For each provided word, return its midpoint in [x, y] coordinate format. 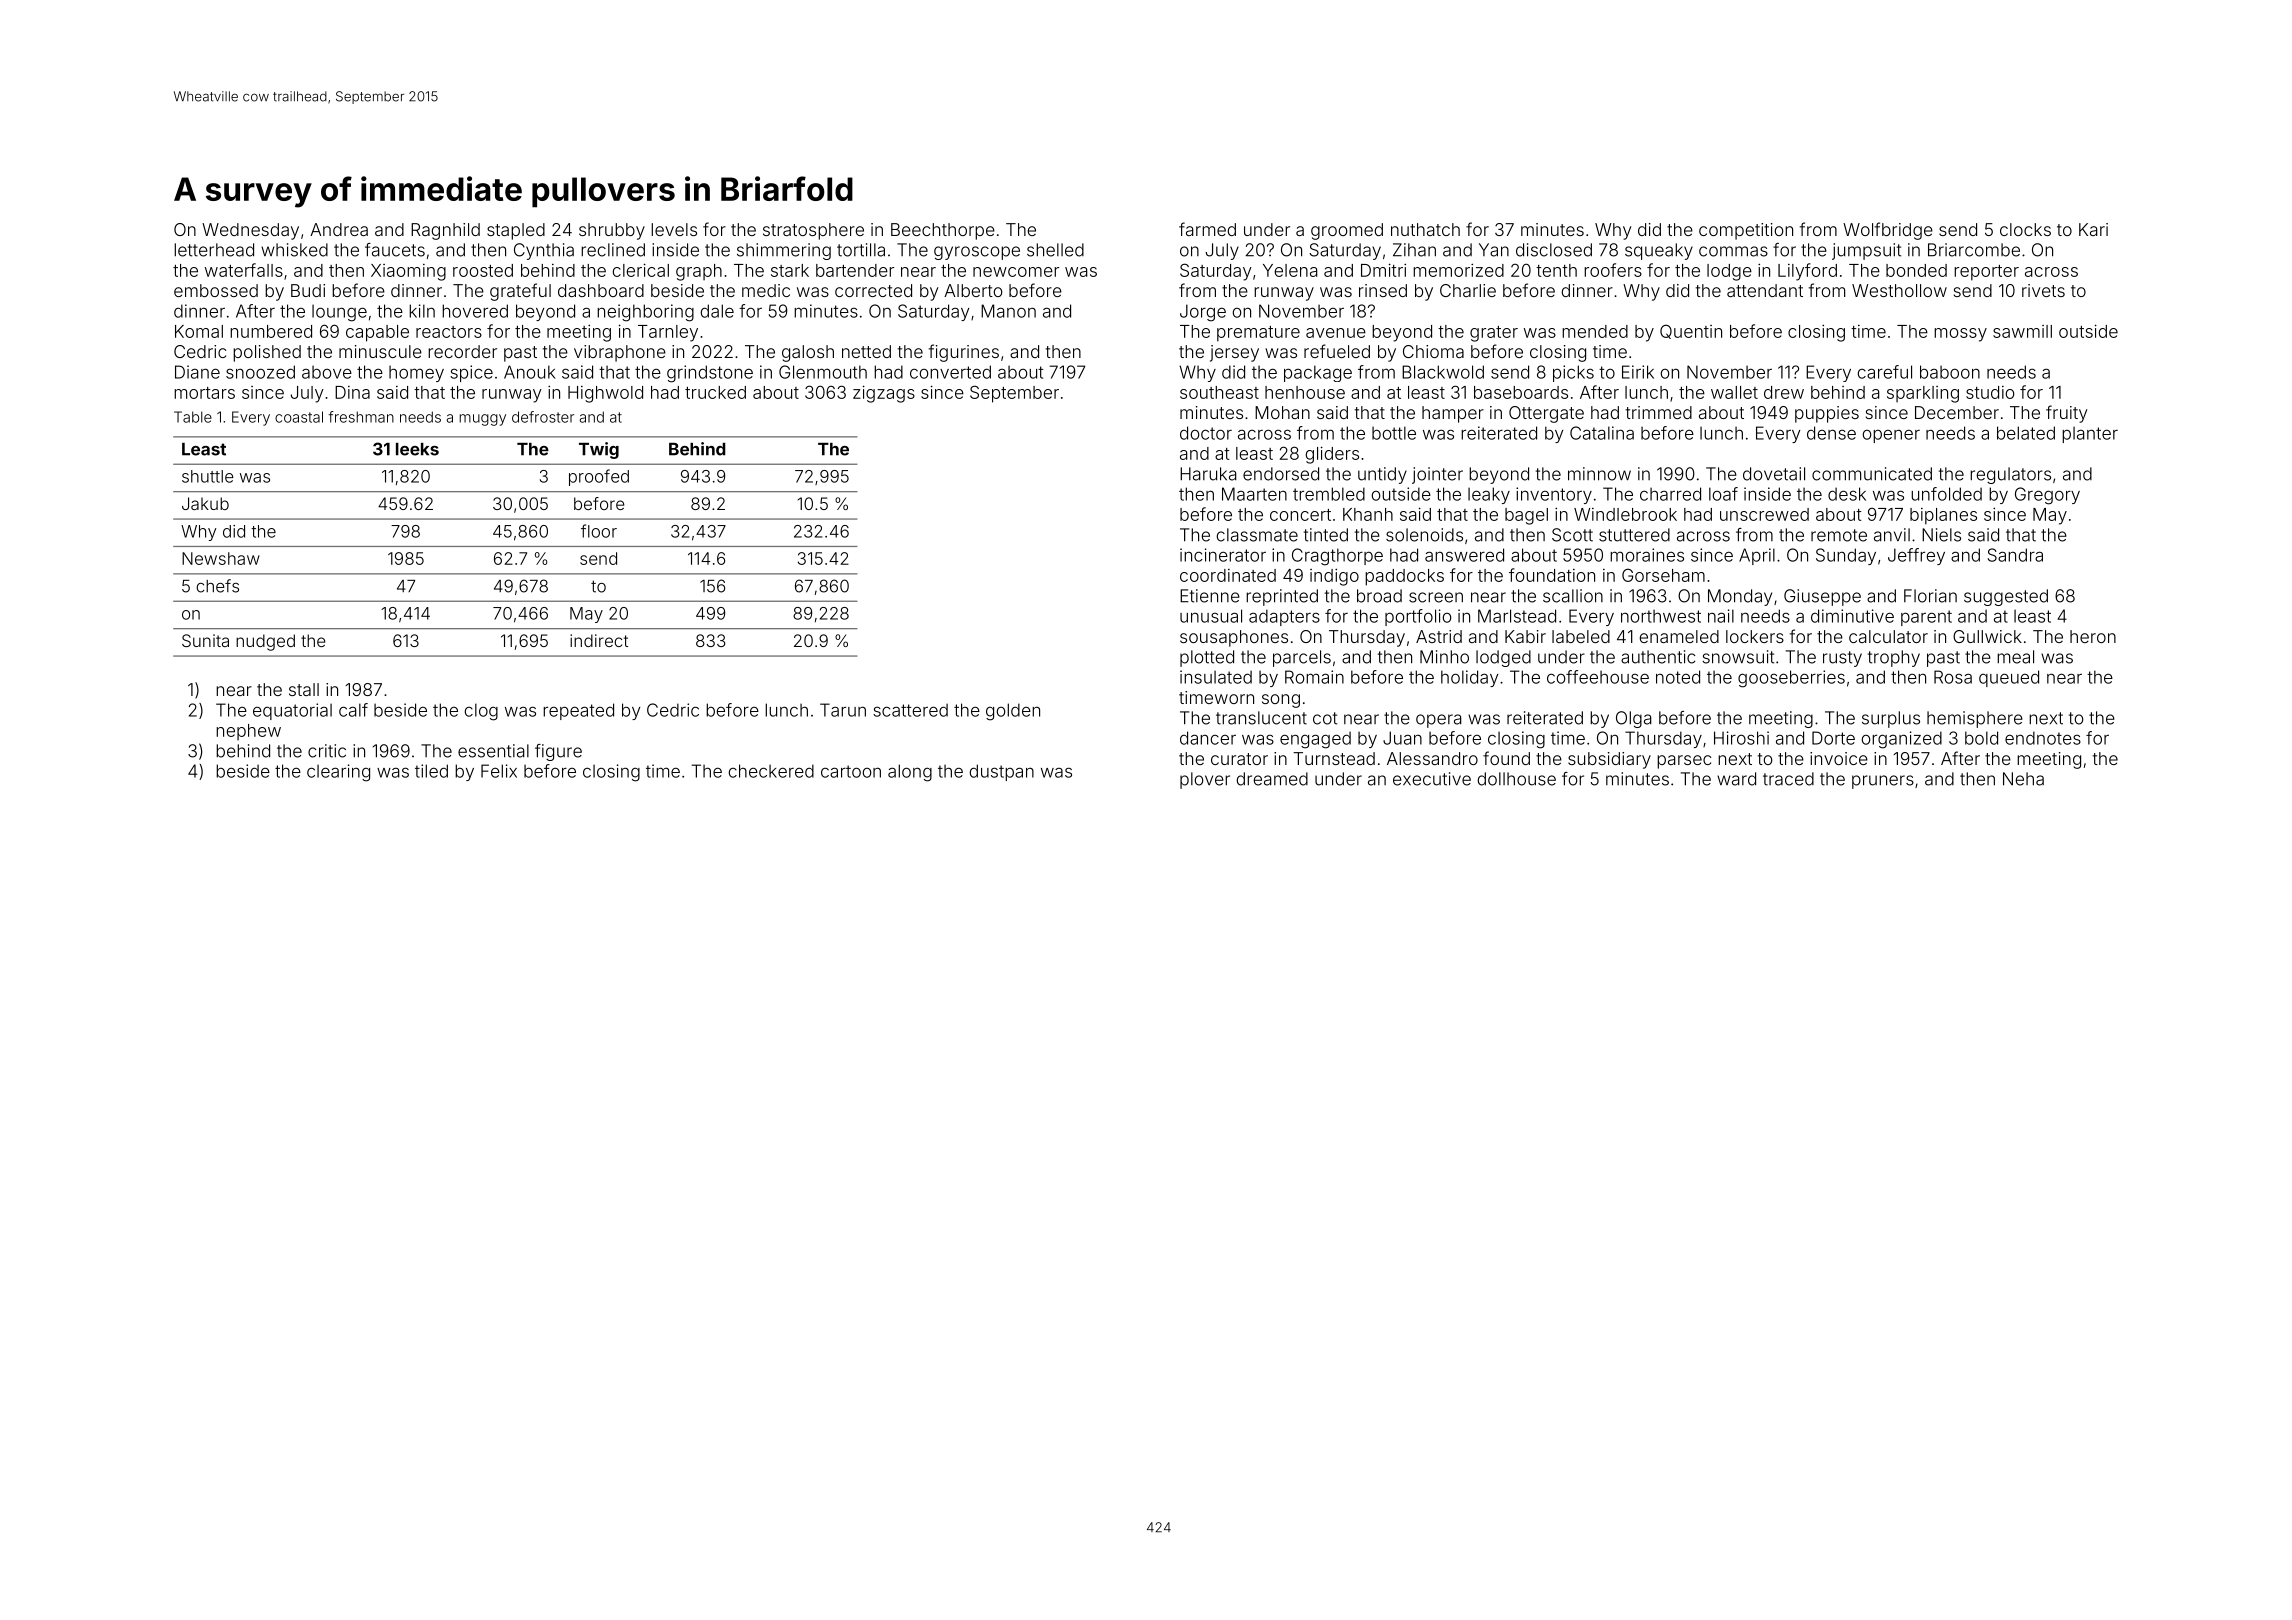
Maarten [1254, 494]
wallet [1734, 392]
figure [558, 752]
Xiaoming [408, 272]
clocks [2025, 229]
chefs [217, 586]
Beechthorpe [943, 231]
